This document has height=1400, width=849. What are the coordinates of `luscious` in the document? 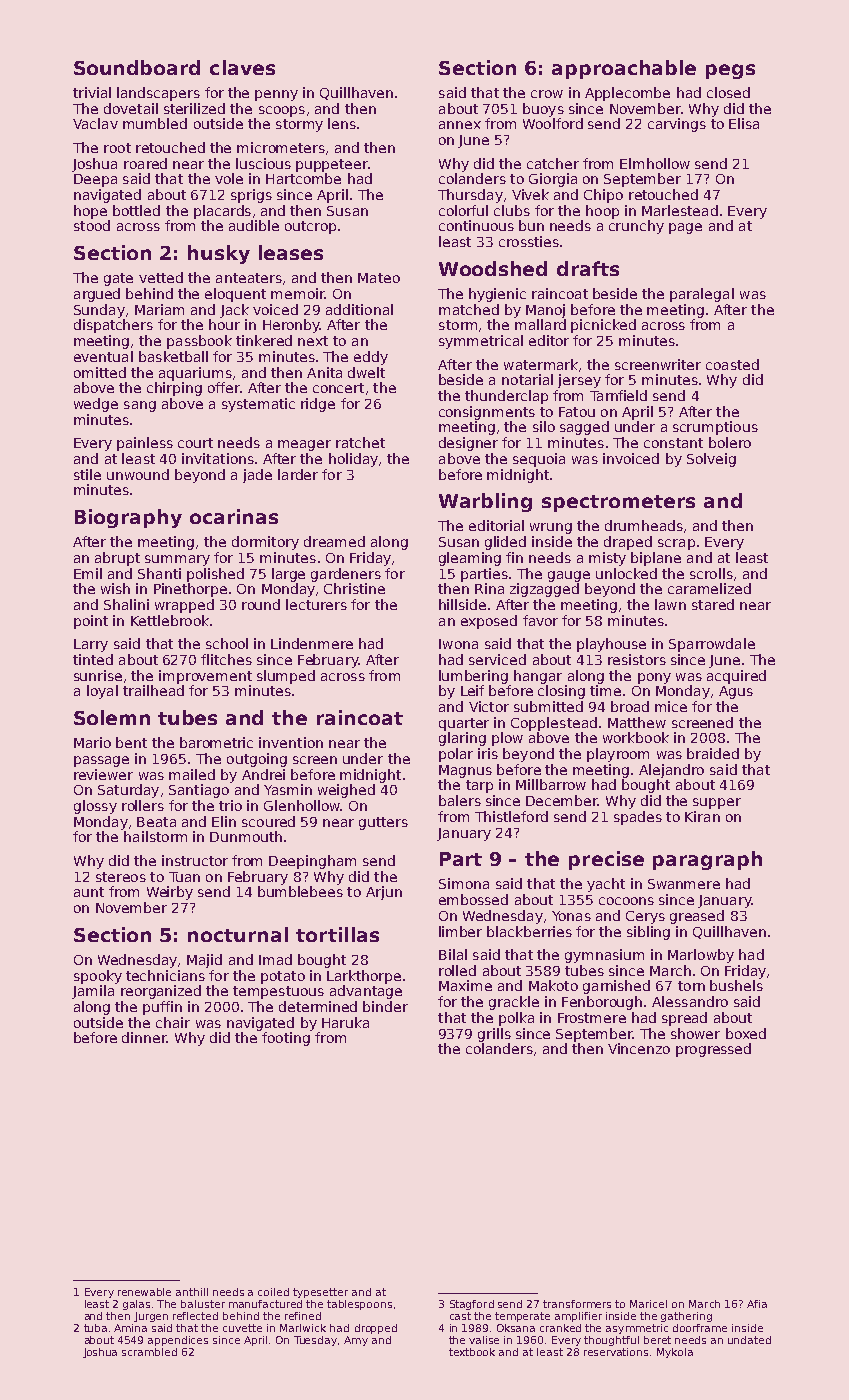 It's located at (263, 163).
